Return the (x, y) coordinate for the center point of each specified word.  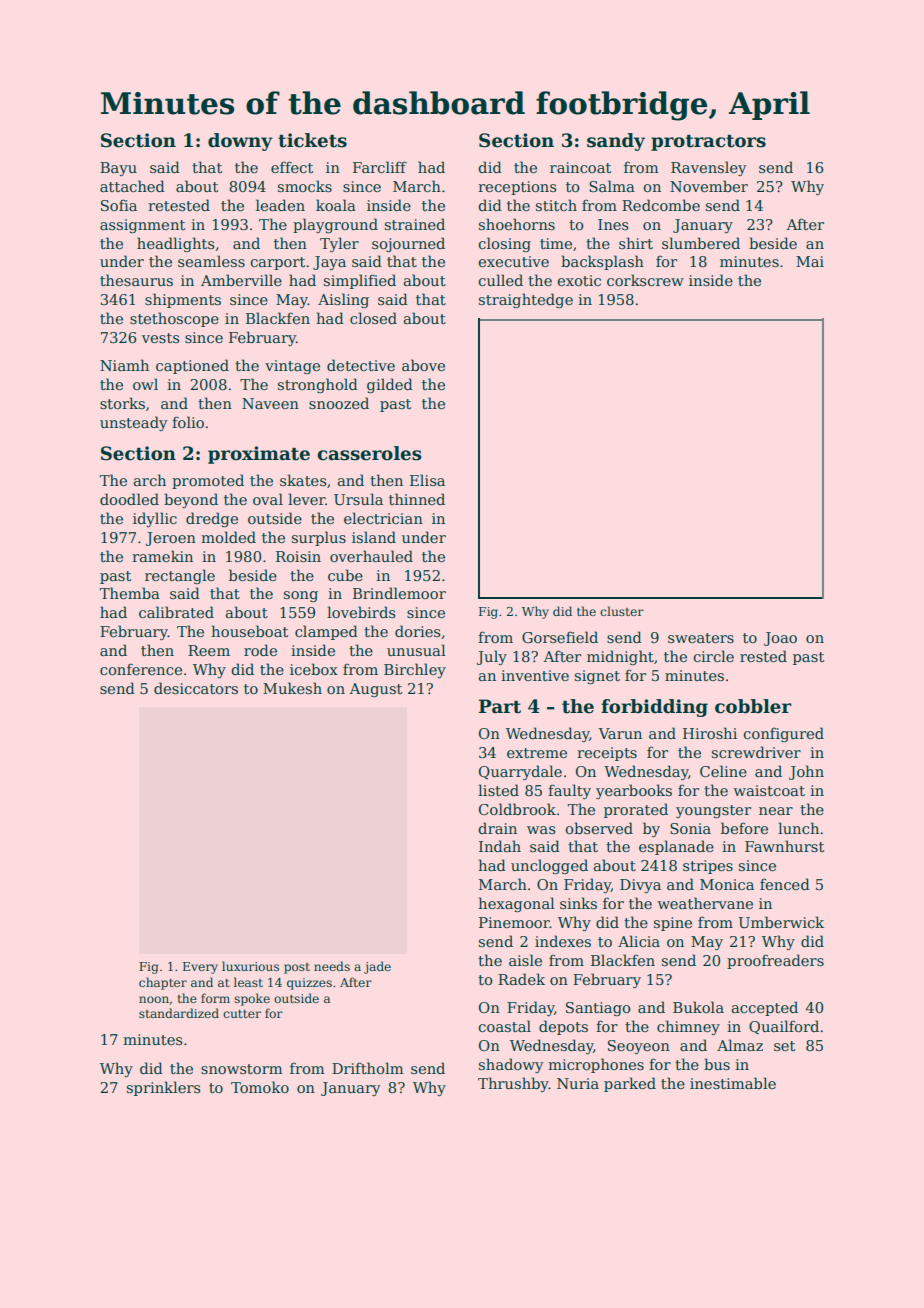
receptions (517, 188)
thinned (417, 499)
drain (498, 828)
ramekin (162, 556)
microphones (596, 1065)
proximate (259, 455)
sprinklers (164, 1088)
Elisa (427, 480)
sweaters (701, 638)
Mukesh (292, 688)
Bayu (118, 169)
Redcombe (661, 205)
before (744, 828)
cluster (622, 611)
